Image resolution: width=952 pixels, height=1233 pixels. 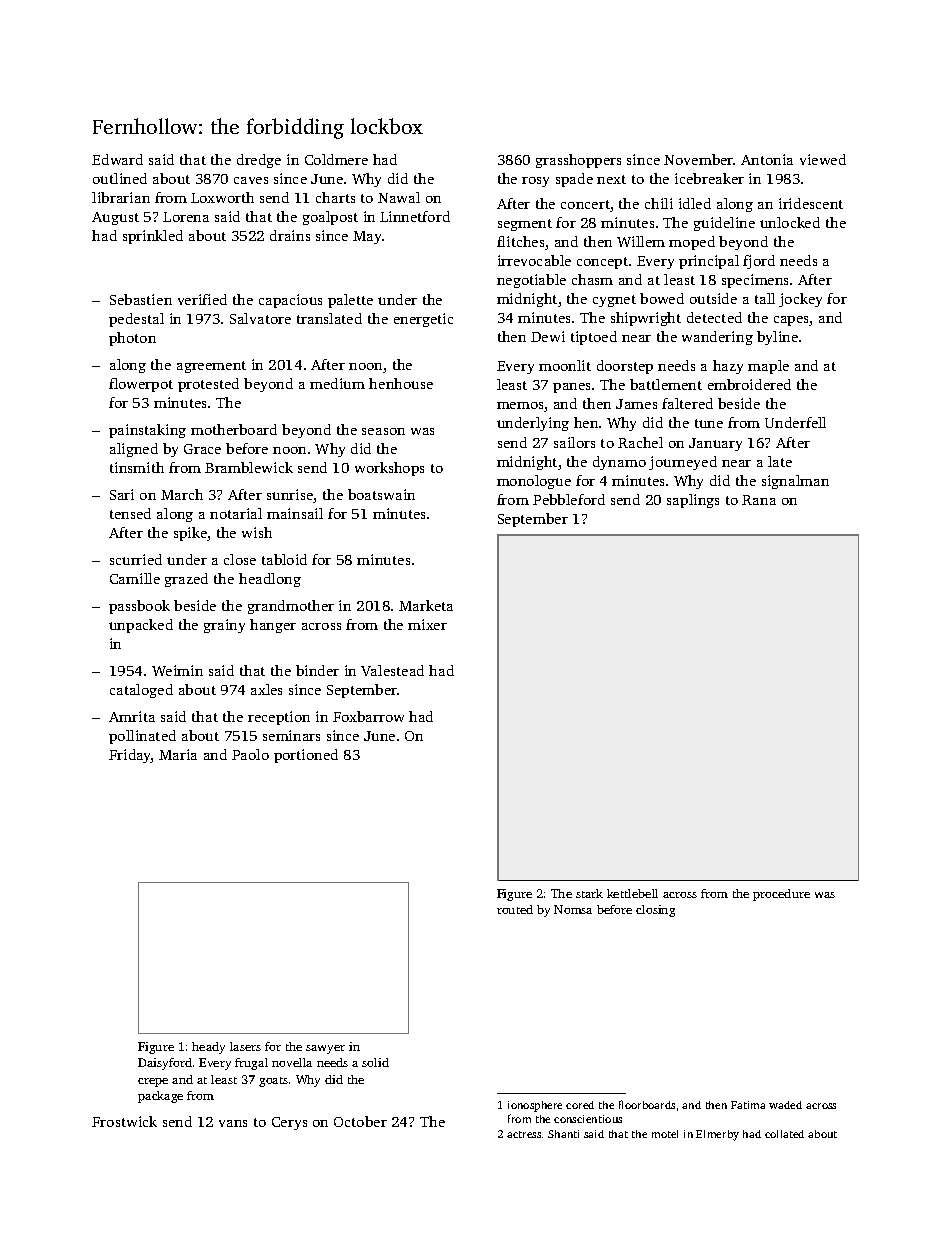 I want to click on verified, so click(x=202, y=299).
